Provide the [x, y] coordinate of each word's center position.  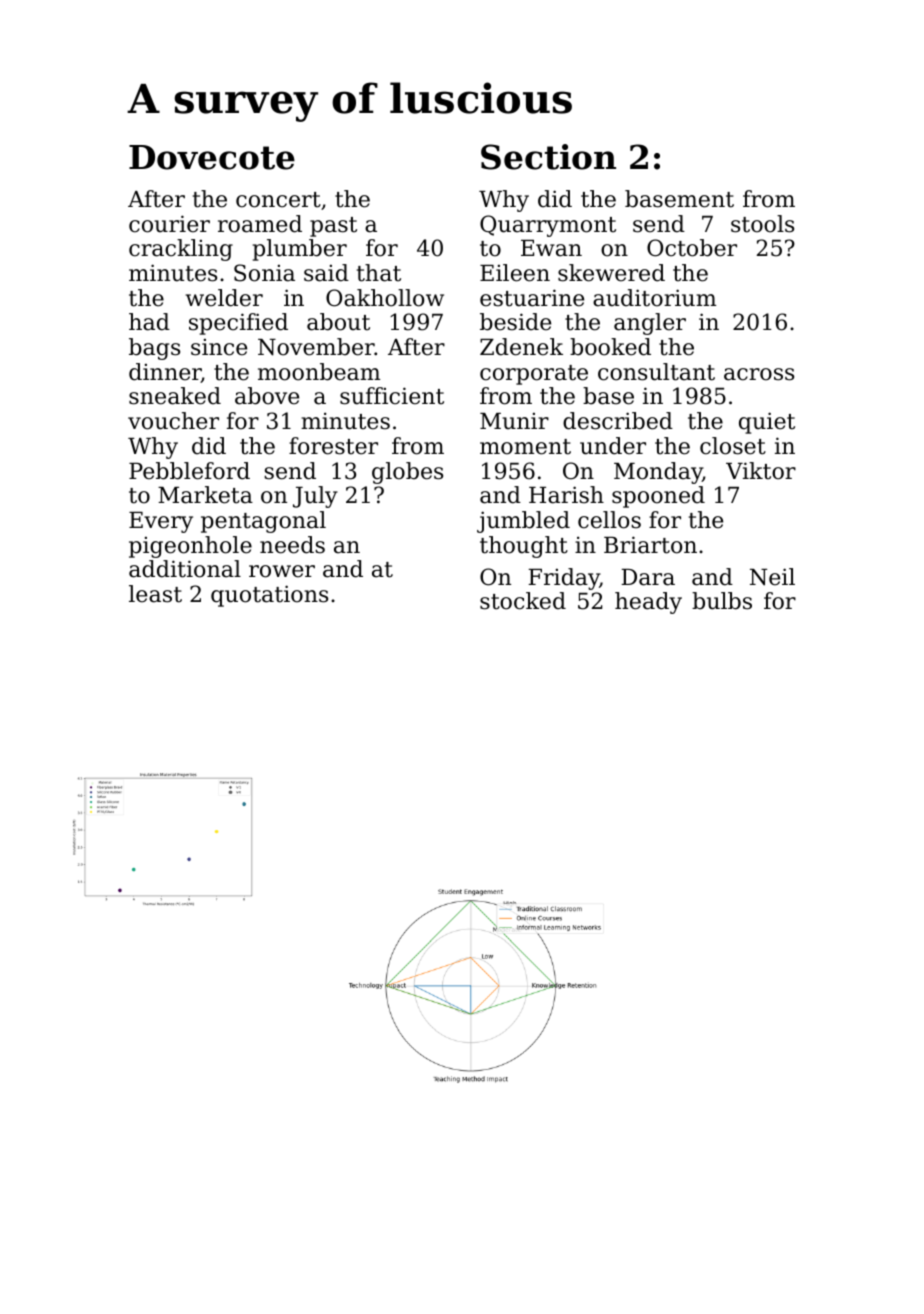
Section [548, 157]
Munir [514, 421]
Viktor [761, 471]
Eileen [515, 273]
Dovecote [212, 157]
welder [224, 298]
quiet [767, 423]
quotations [269, 596]
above [267, 396]
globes [407, 473]
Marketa [205, 495]
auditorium [654, 298]
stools [762, 224]
